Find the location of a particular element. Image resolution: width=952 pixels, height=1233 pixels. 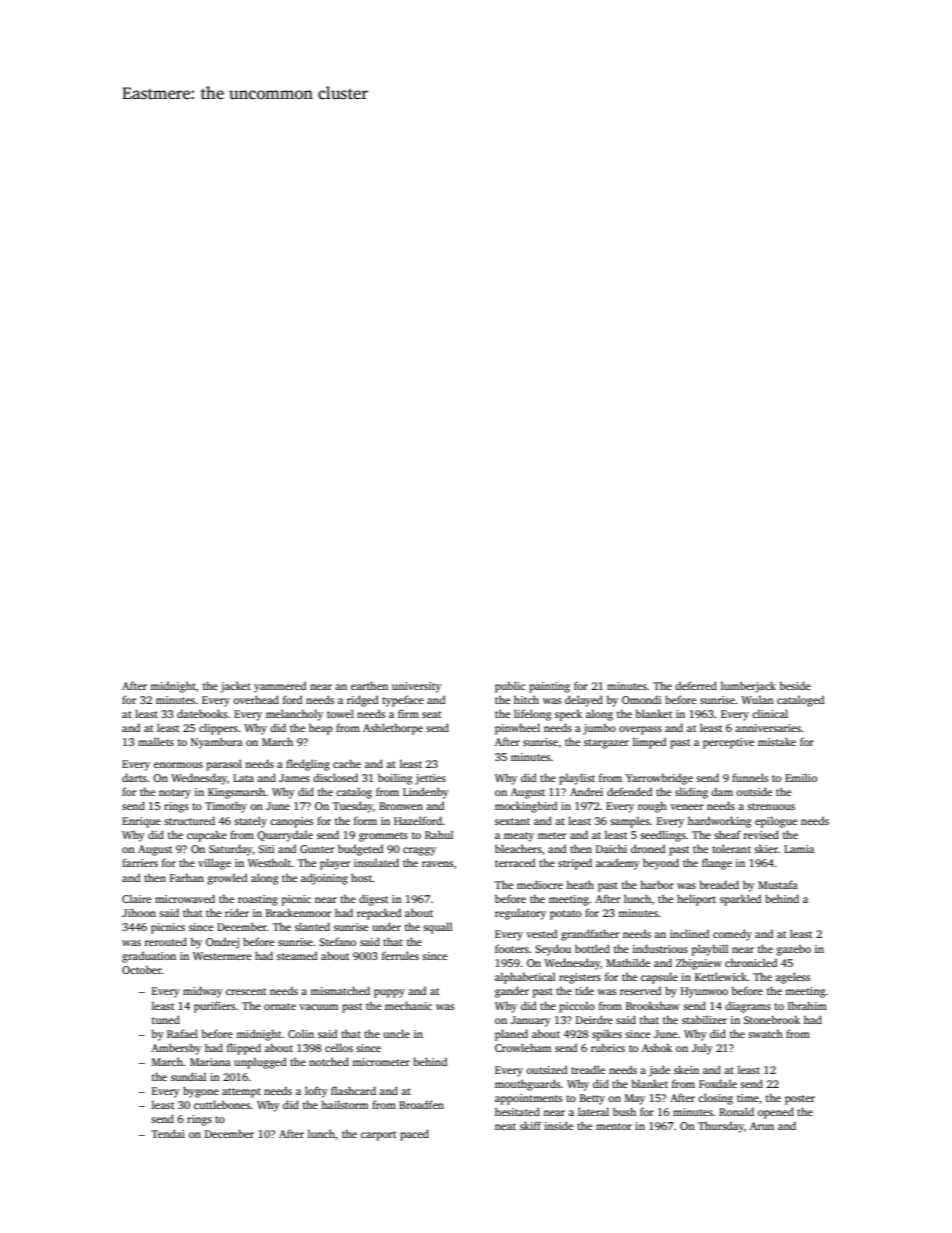

notched is located at coordinates (329, 1061).
